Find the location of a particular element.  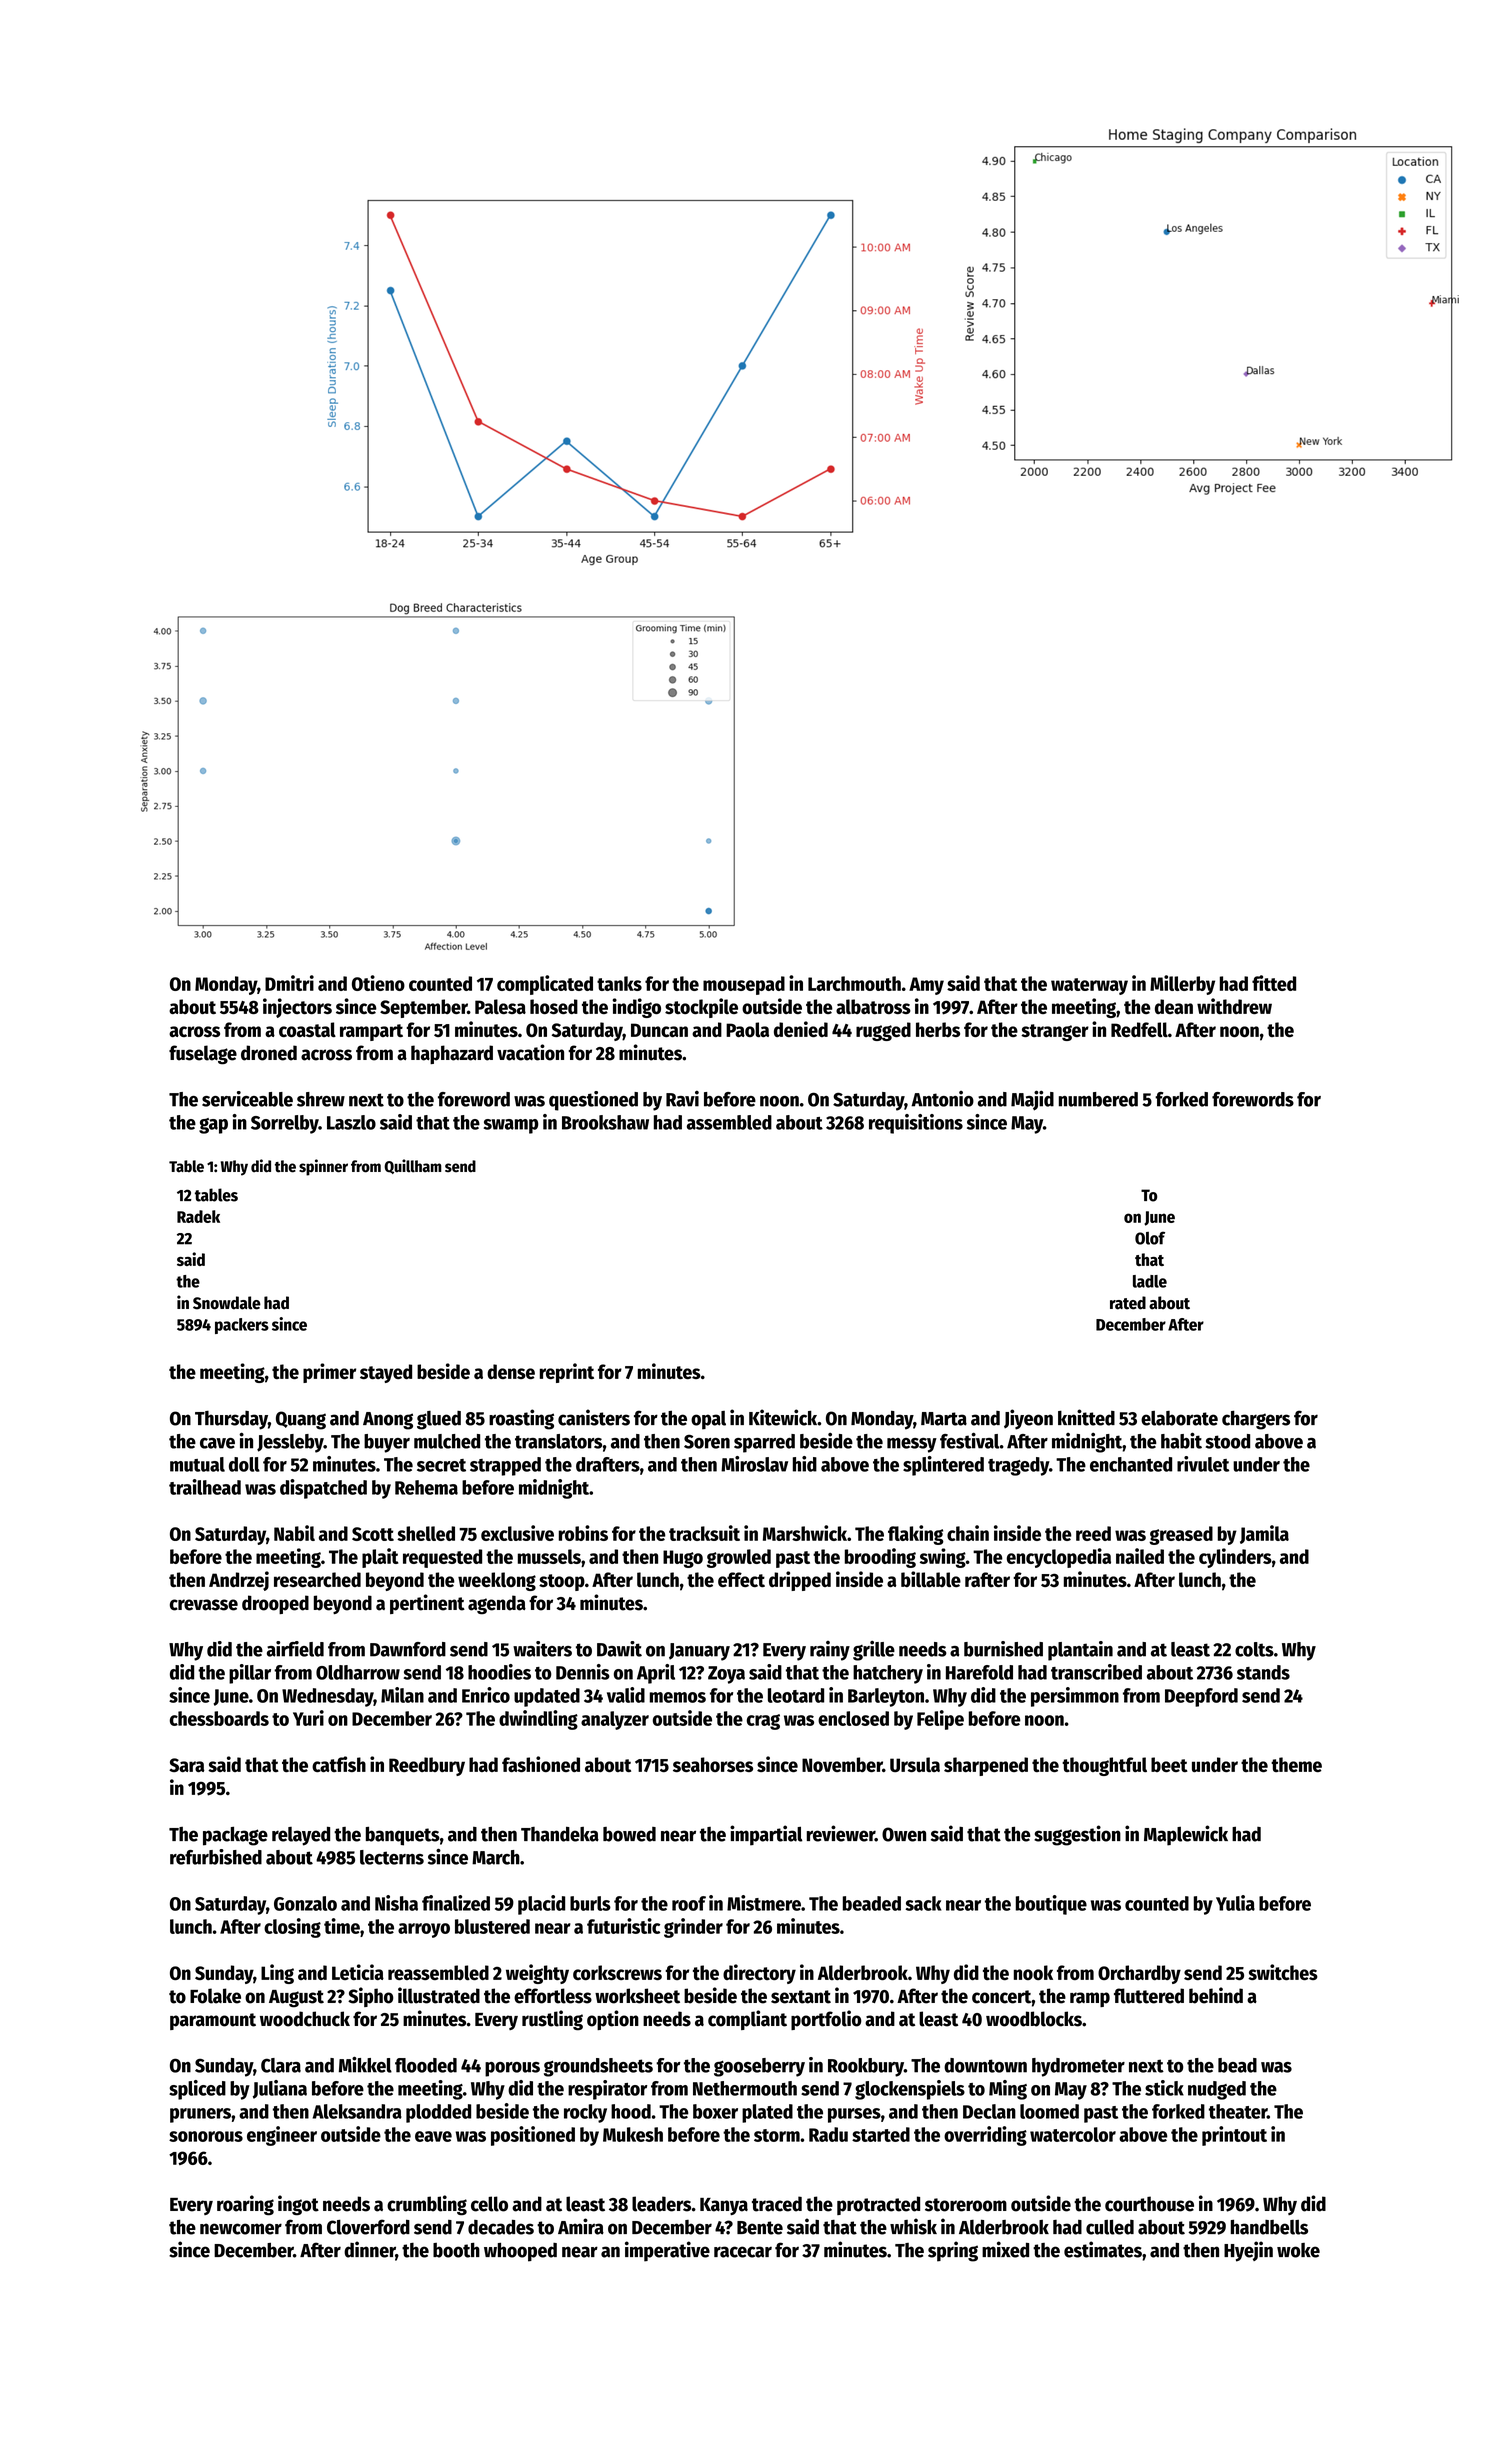

refurbished is located at coordinates (216, 1857).
